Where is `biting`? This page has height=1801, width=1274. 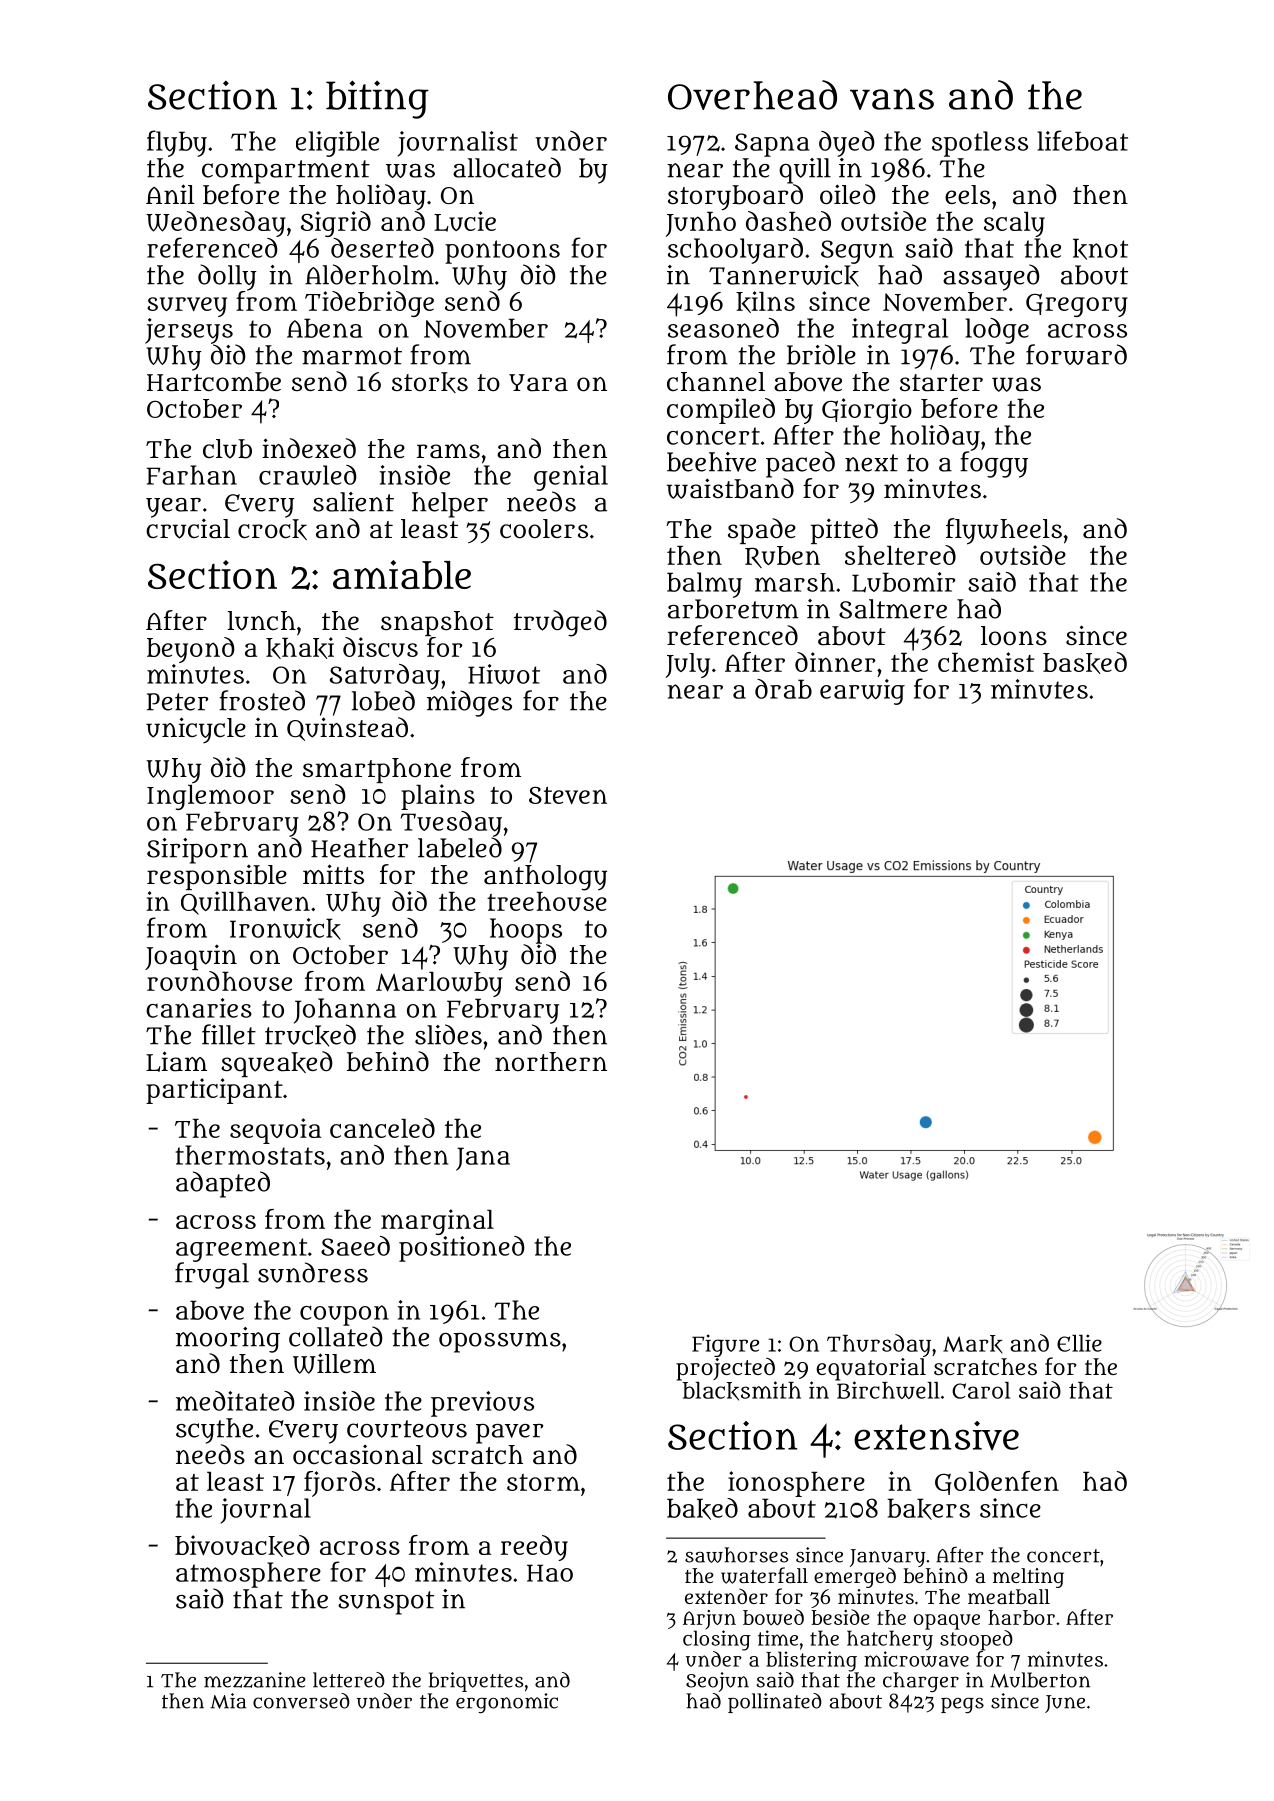 biting is located at coordinates (377, 99).
